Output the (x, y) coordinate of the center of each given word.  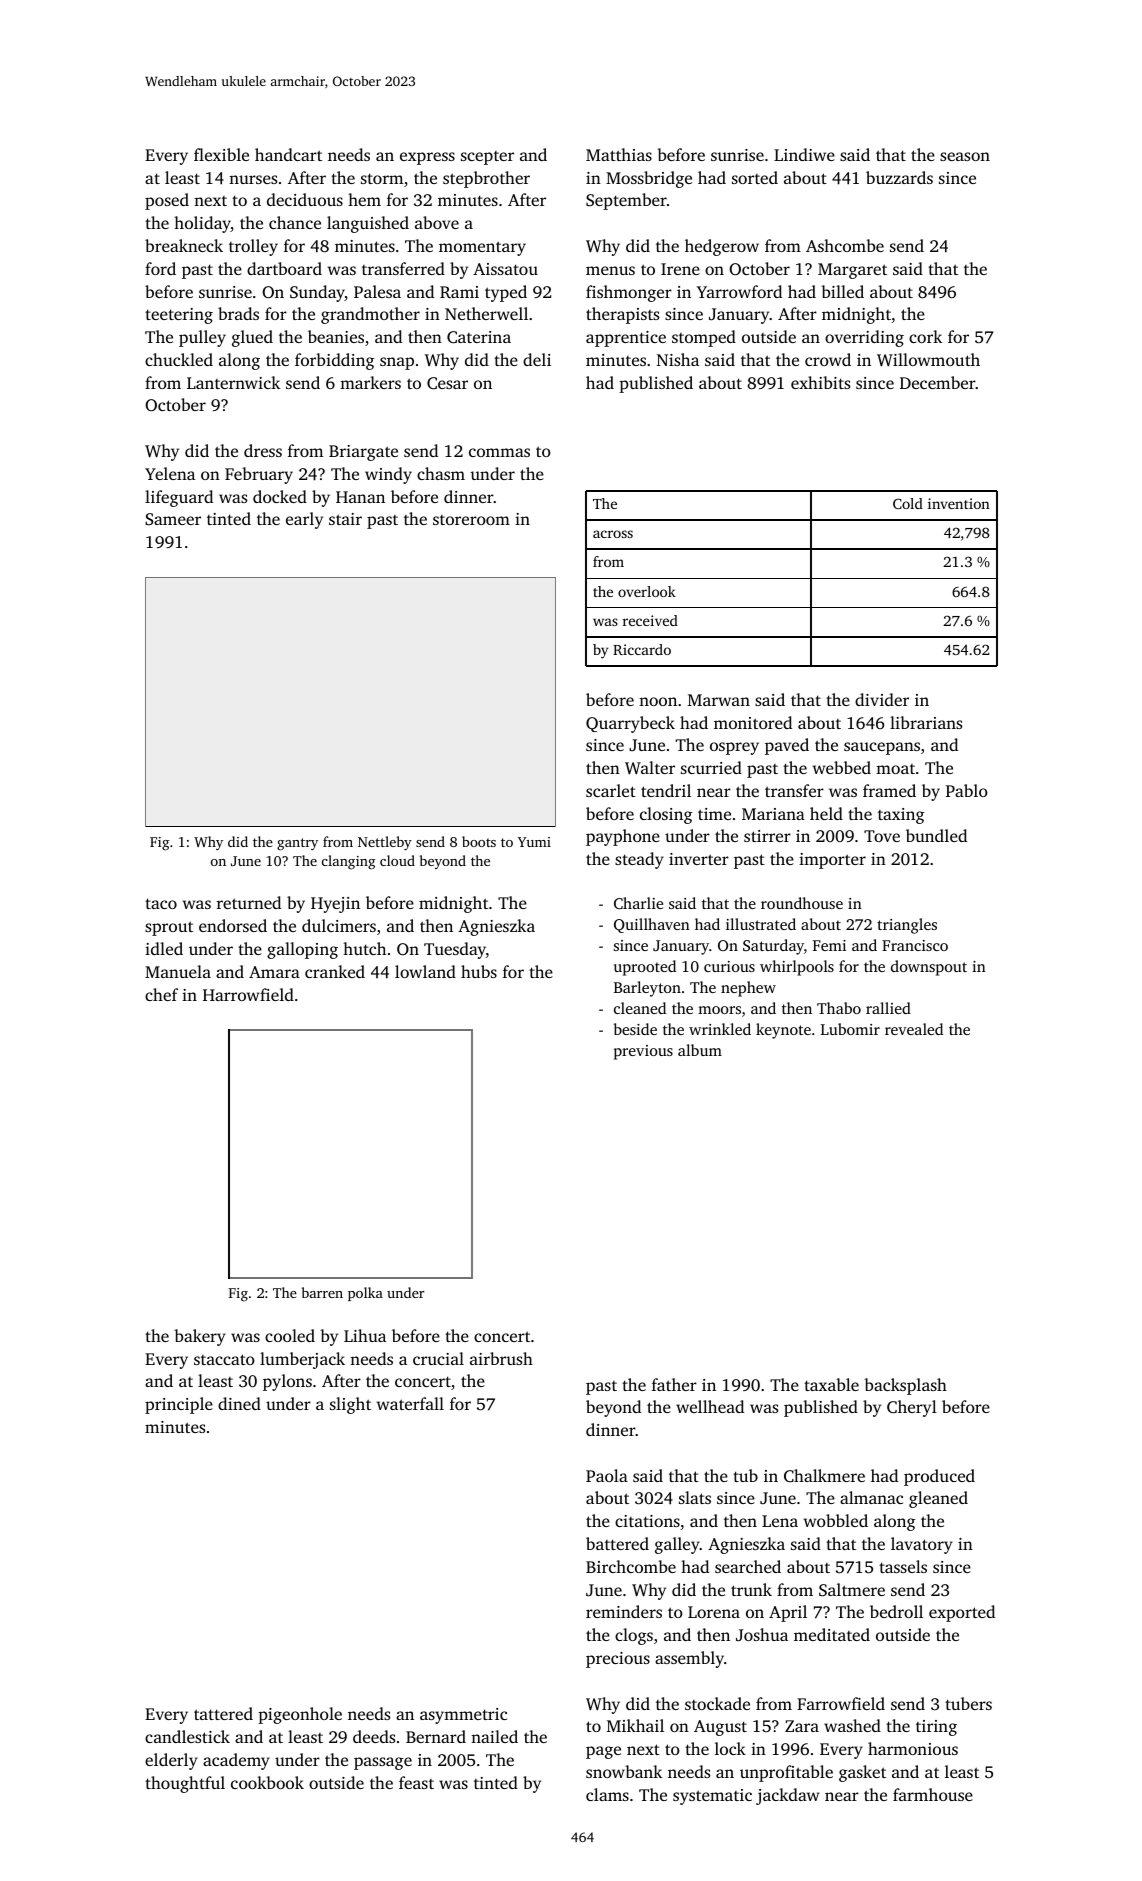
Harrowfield (248, 994)
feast (416, 1782)
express (427, 158)
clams (607, 1794)
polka (365, 1294)
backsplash (905, 1386)
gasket (862, 1773)
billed (842, 291)
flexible (221, 154)
